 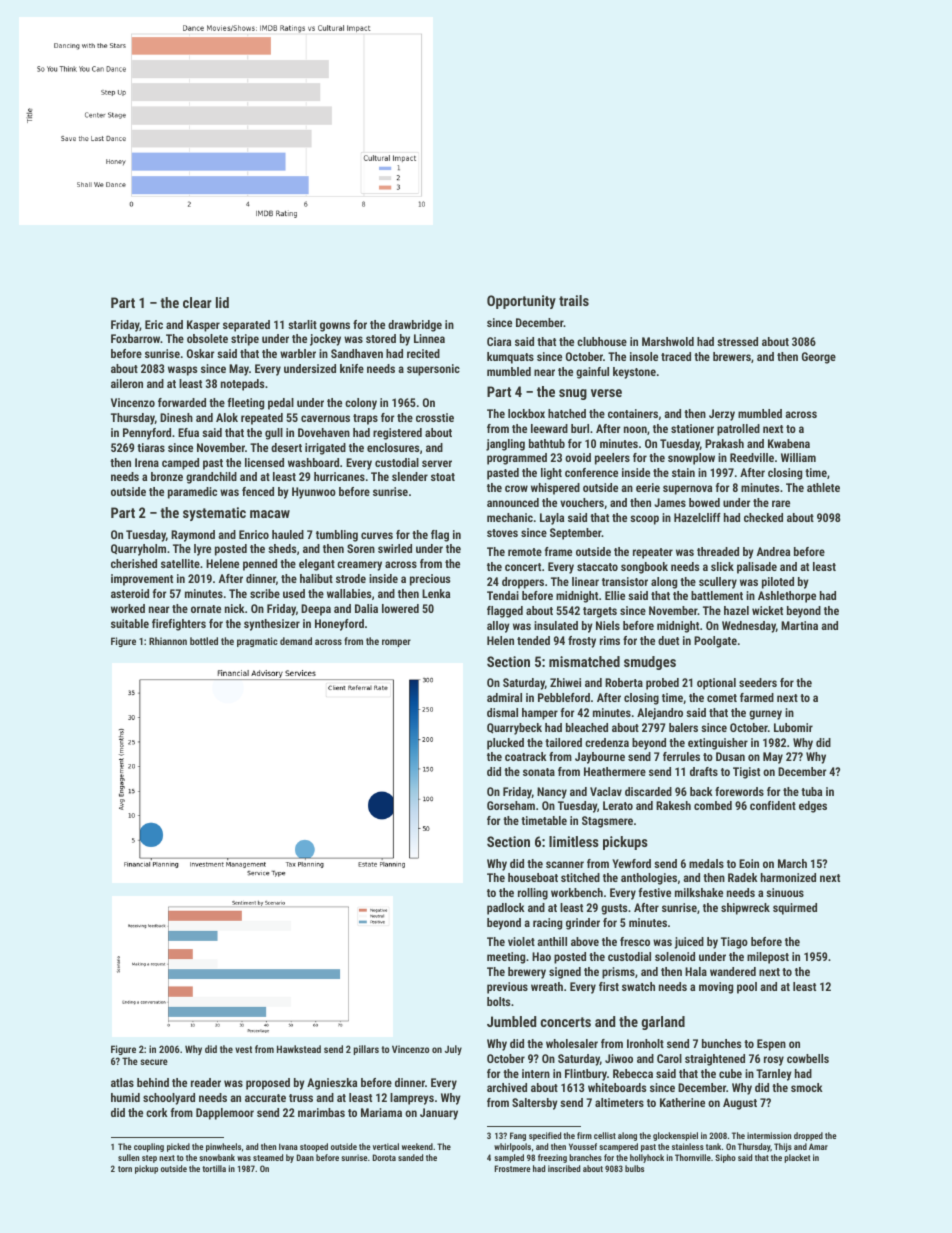 What do you see at coordinates (580, 428) in the screenshot?
I see `burl` at bounding box center [580, 428].
